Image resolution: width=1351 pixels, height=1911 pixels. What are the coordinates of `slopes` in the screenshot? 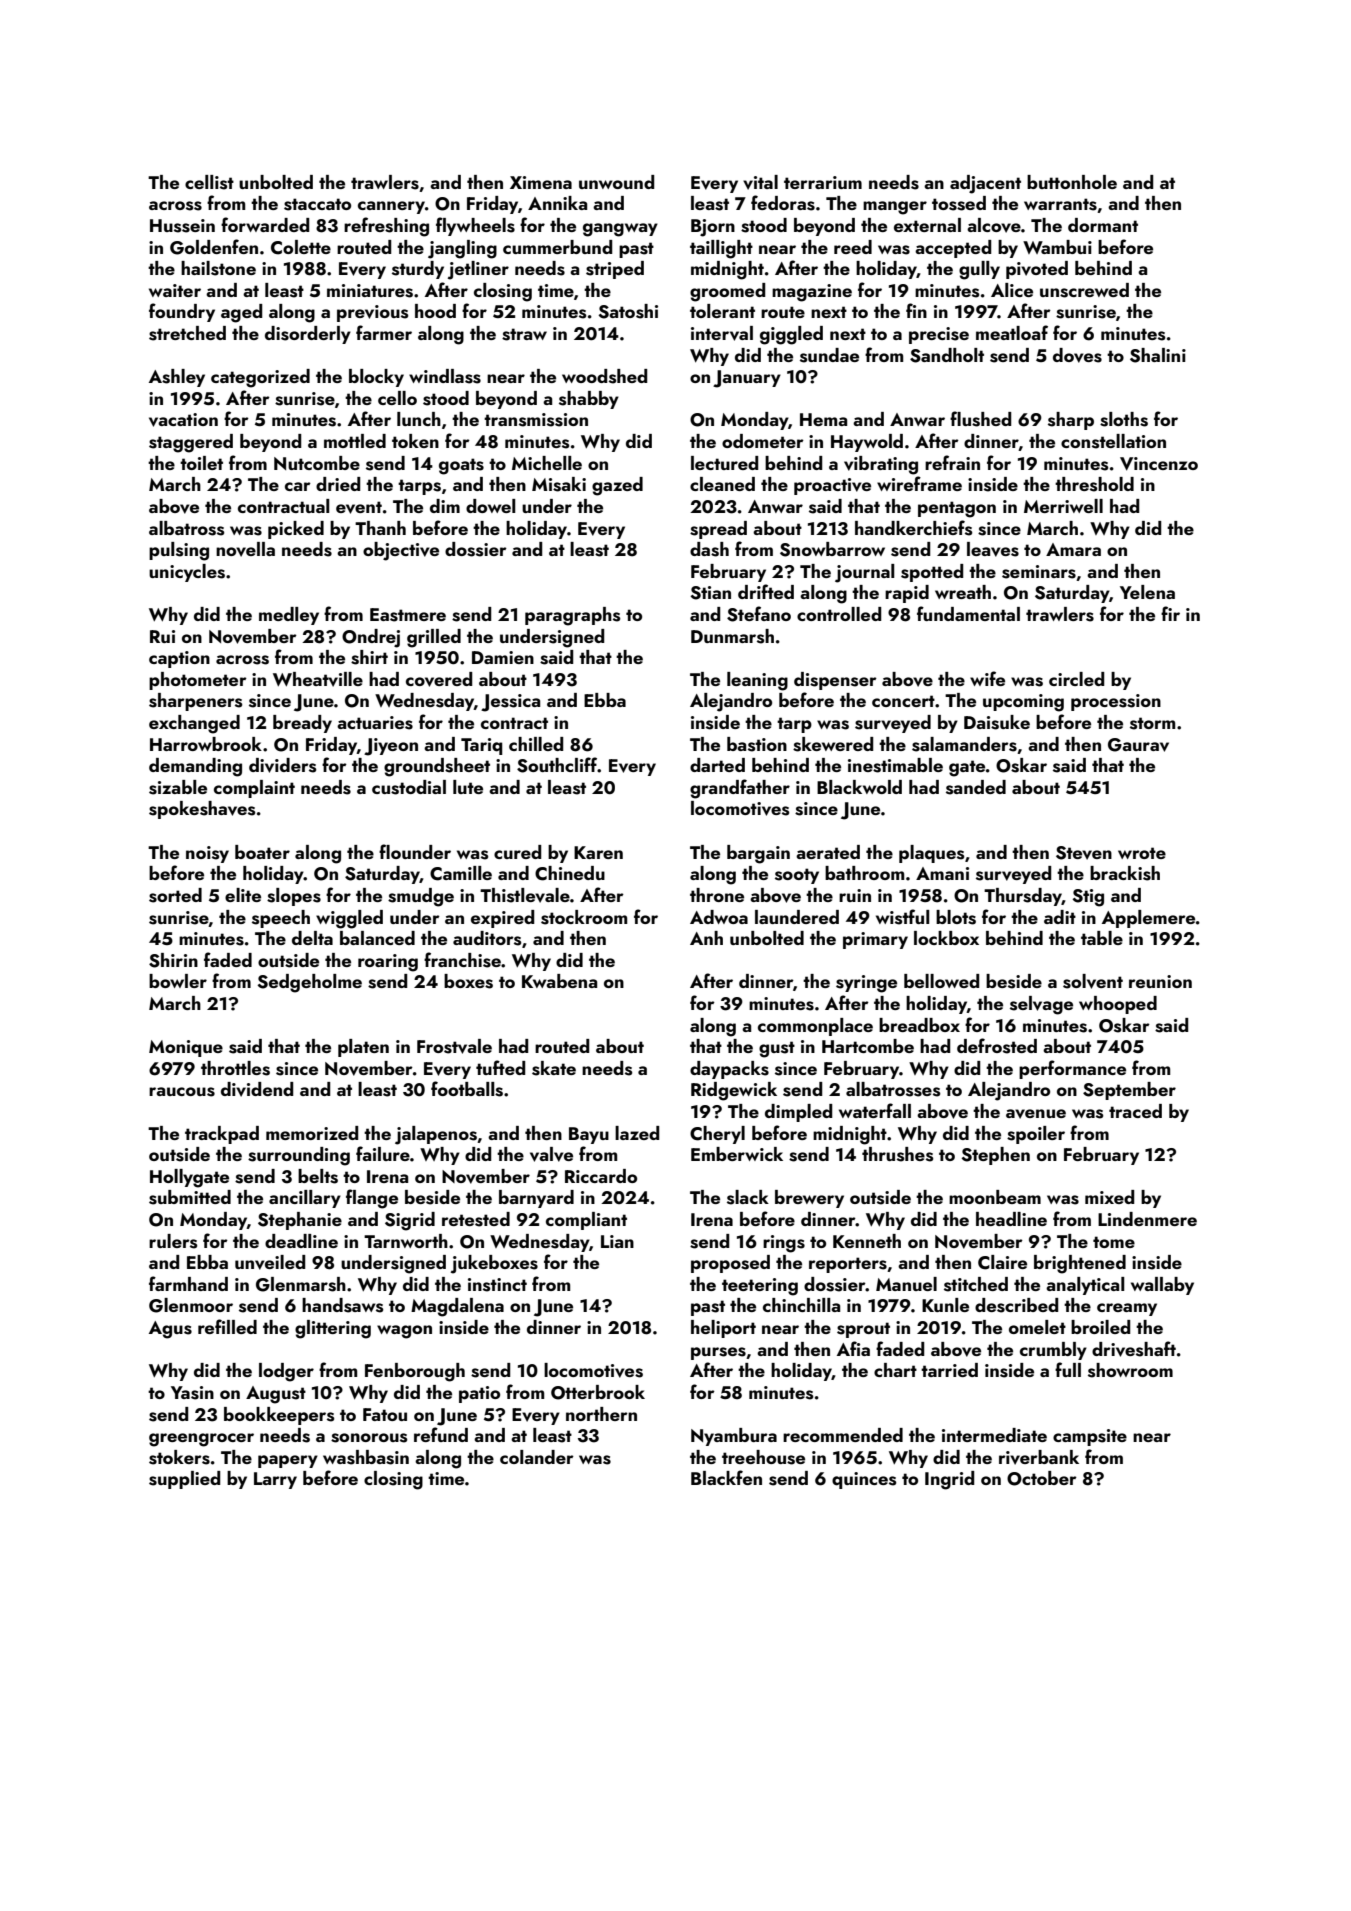 It's located at (294, 897).
